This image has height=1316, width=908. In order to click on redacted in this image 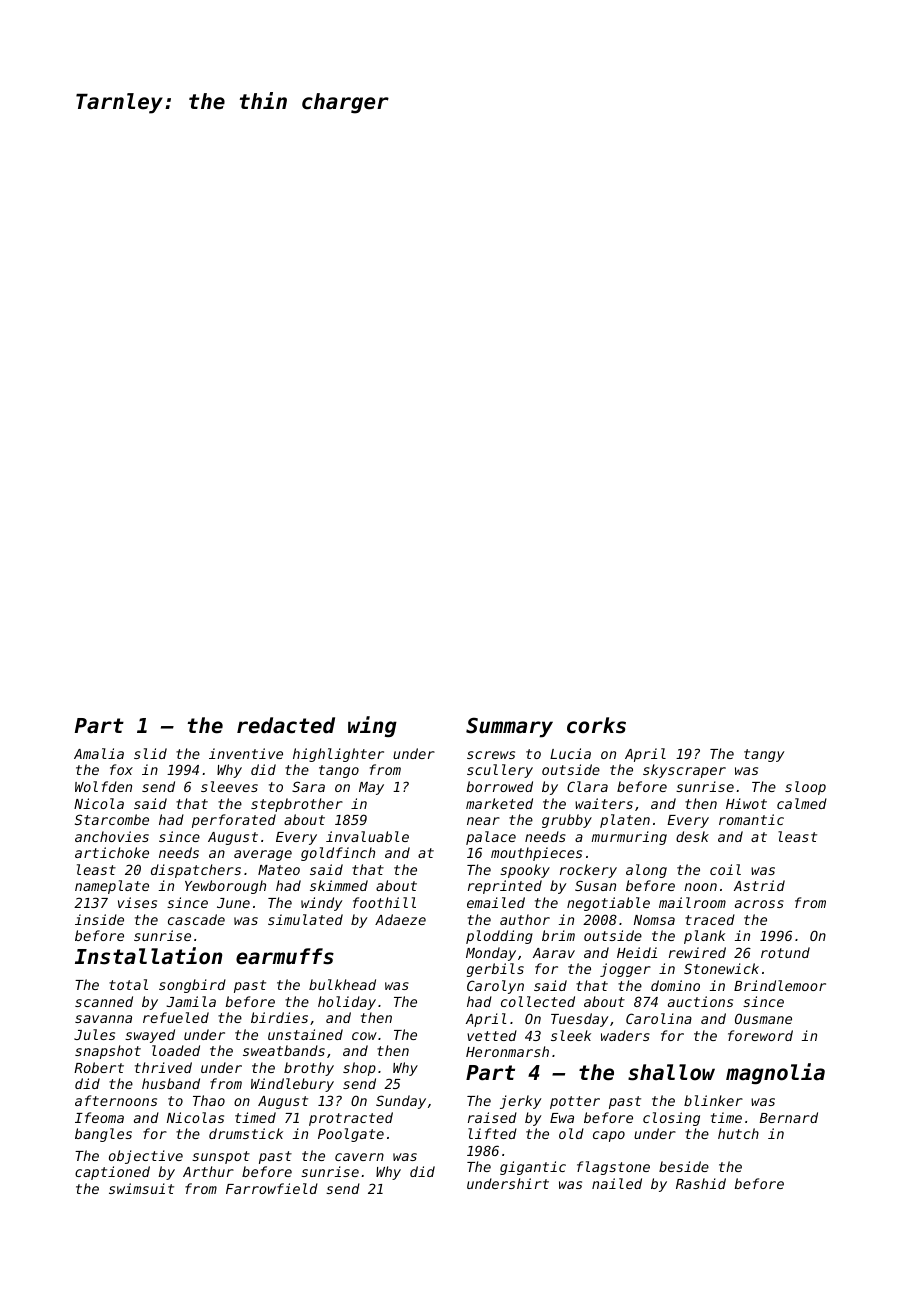, I will do `click(286, 725)`.
